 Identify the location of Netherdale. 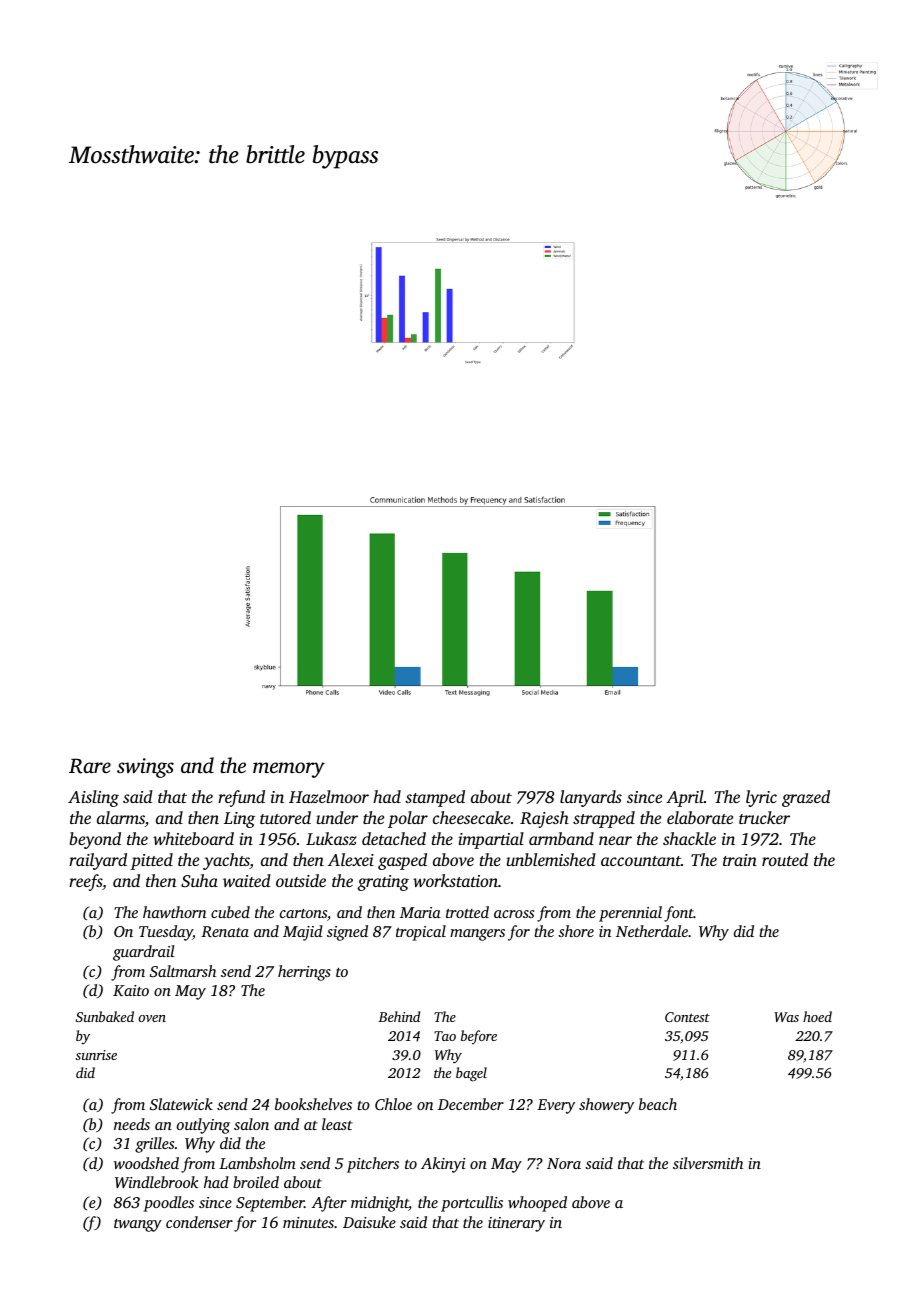
(652, 931).
